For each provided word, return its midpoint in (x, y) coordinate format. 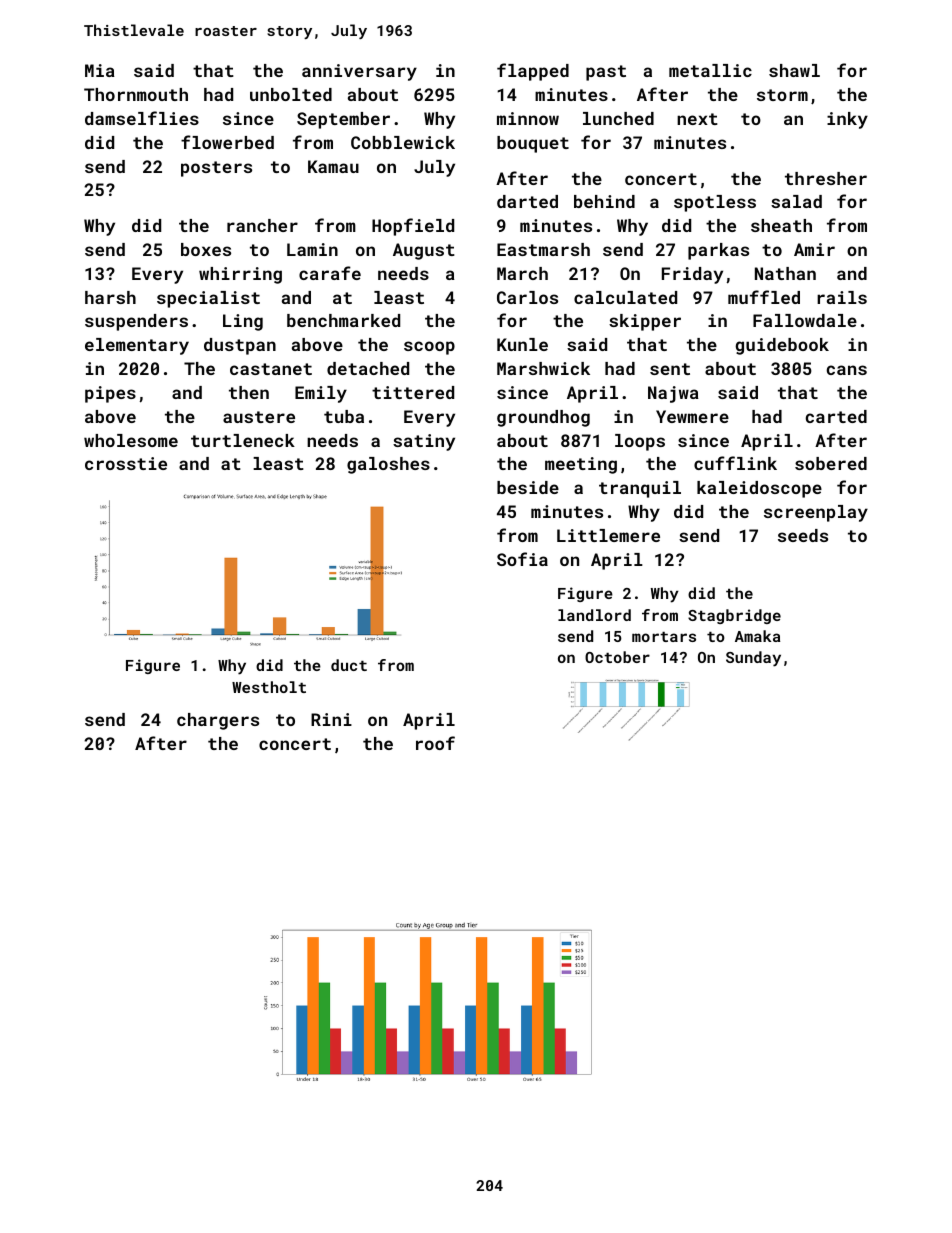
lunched (618, 118)
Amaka (757, 636)
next (697, 119)
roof (435, 743)
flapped (533, 72)
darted (527, 201)
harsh (110, 297)
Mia (100, 70)
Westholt (269, 687)
